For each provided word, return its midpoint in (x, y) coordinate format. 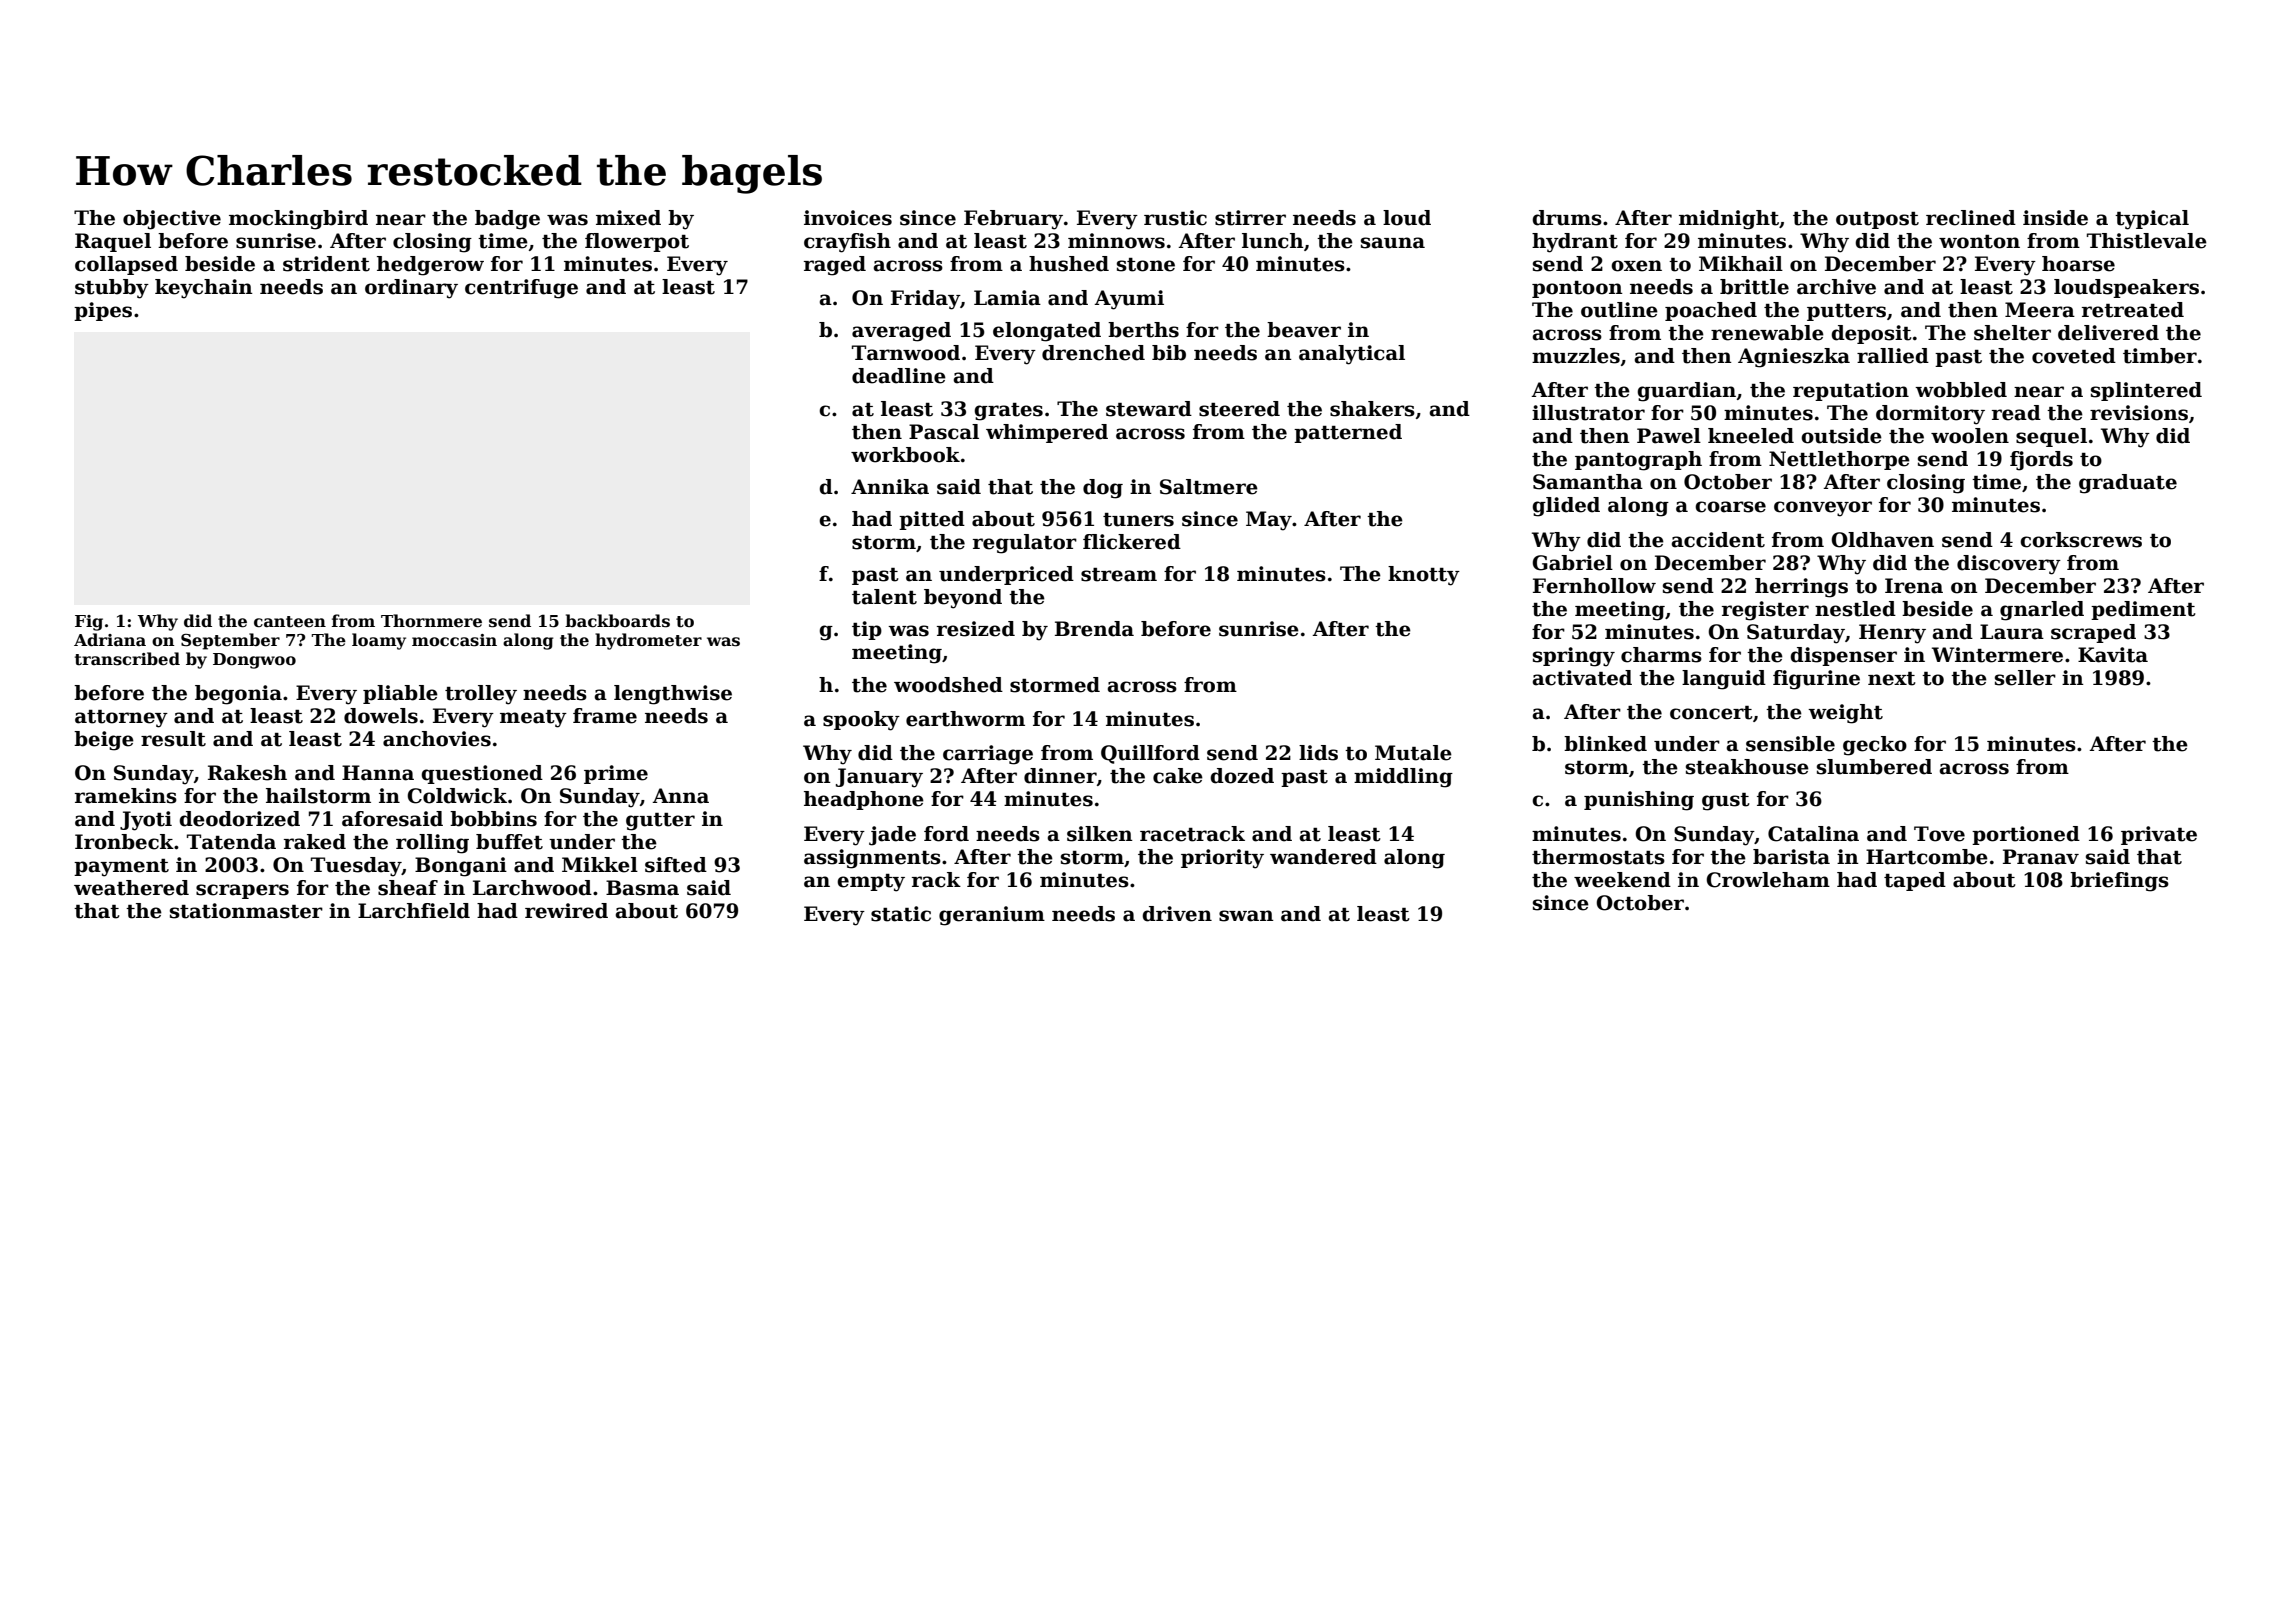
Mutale (1413, 753)
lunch (1273, 241)
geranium (992, 916)
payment (121, 868)
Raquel (113, 242)
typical (2152, 220)
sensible (1790, 744)
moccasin (454, 640)
